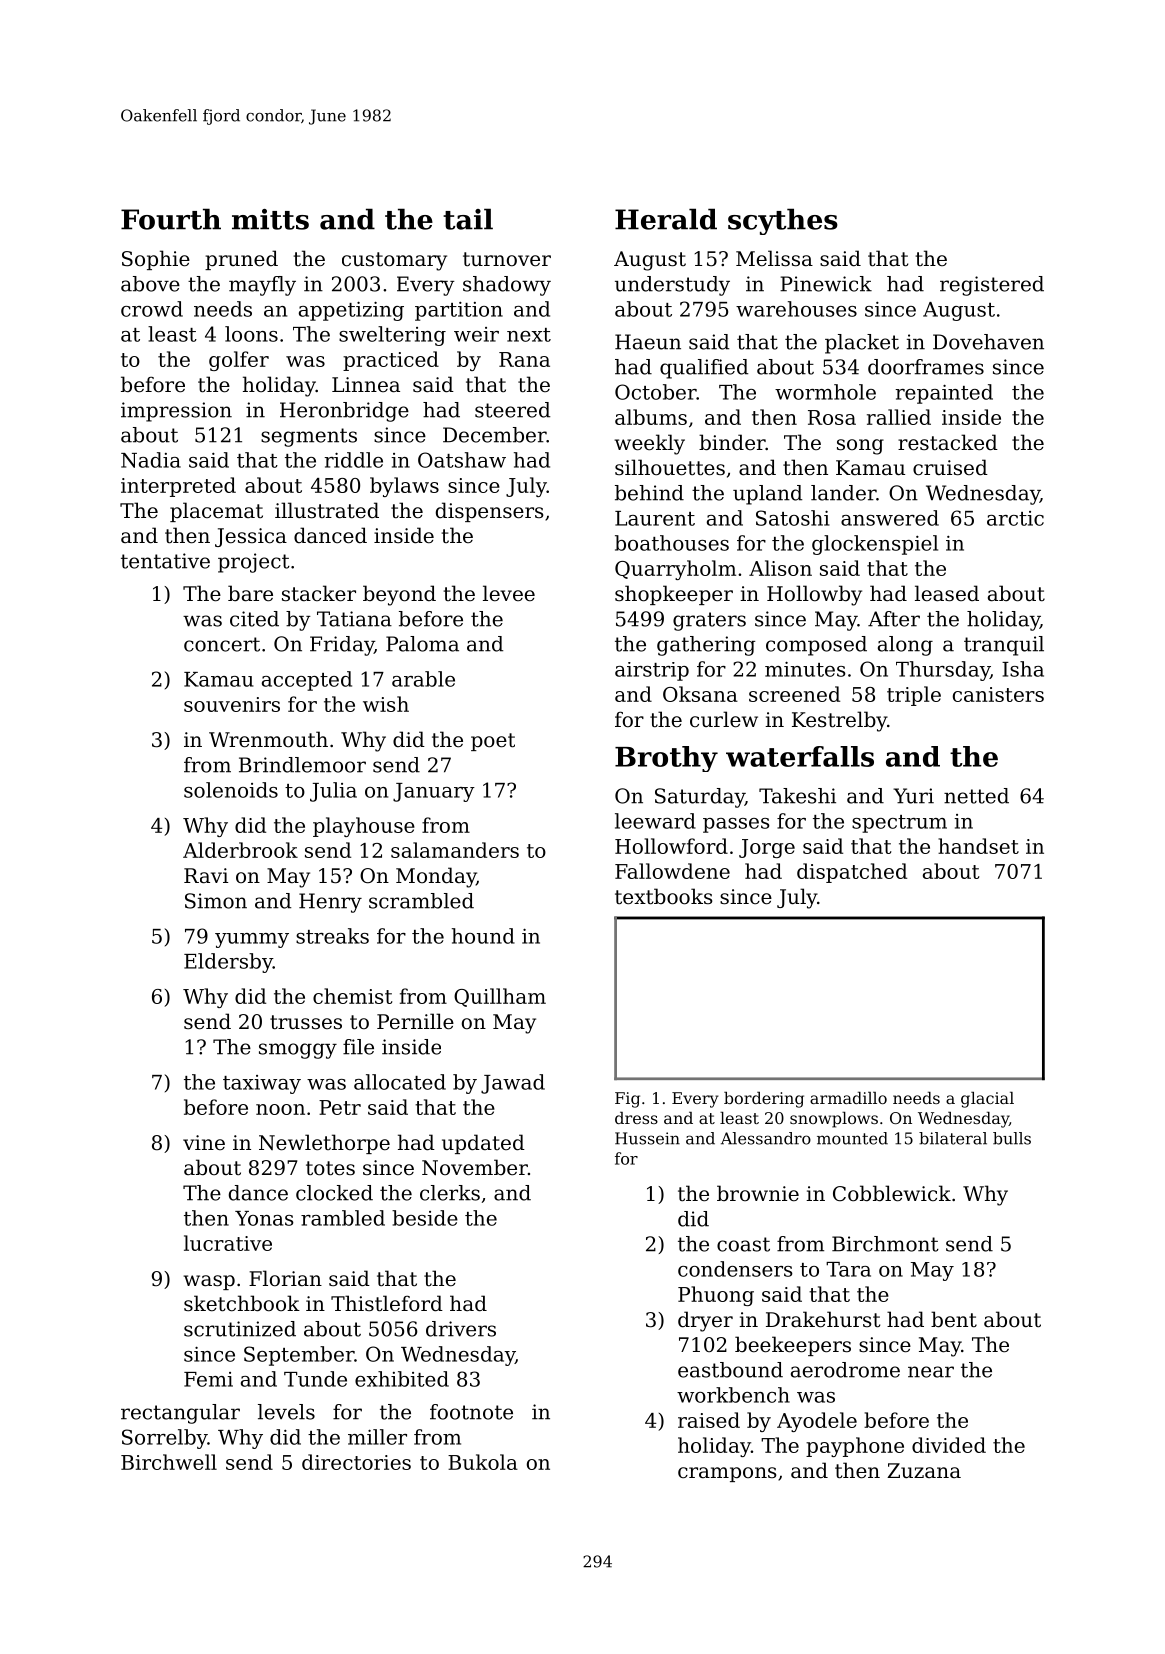 This screenshot has width=1165, height=1654. I want to click on Pinewick, so click(826, 284).
